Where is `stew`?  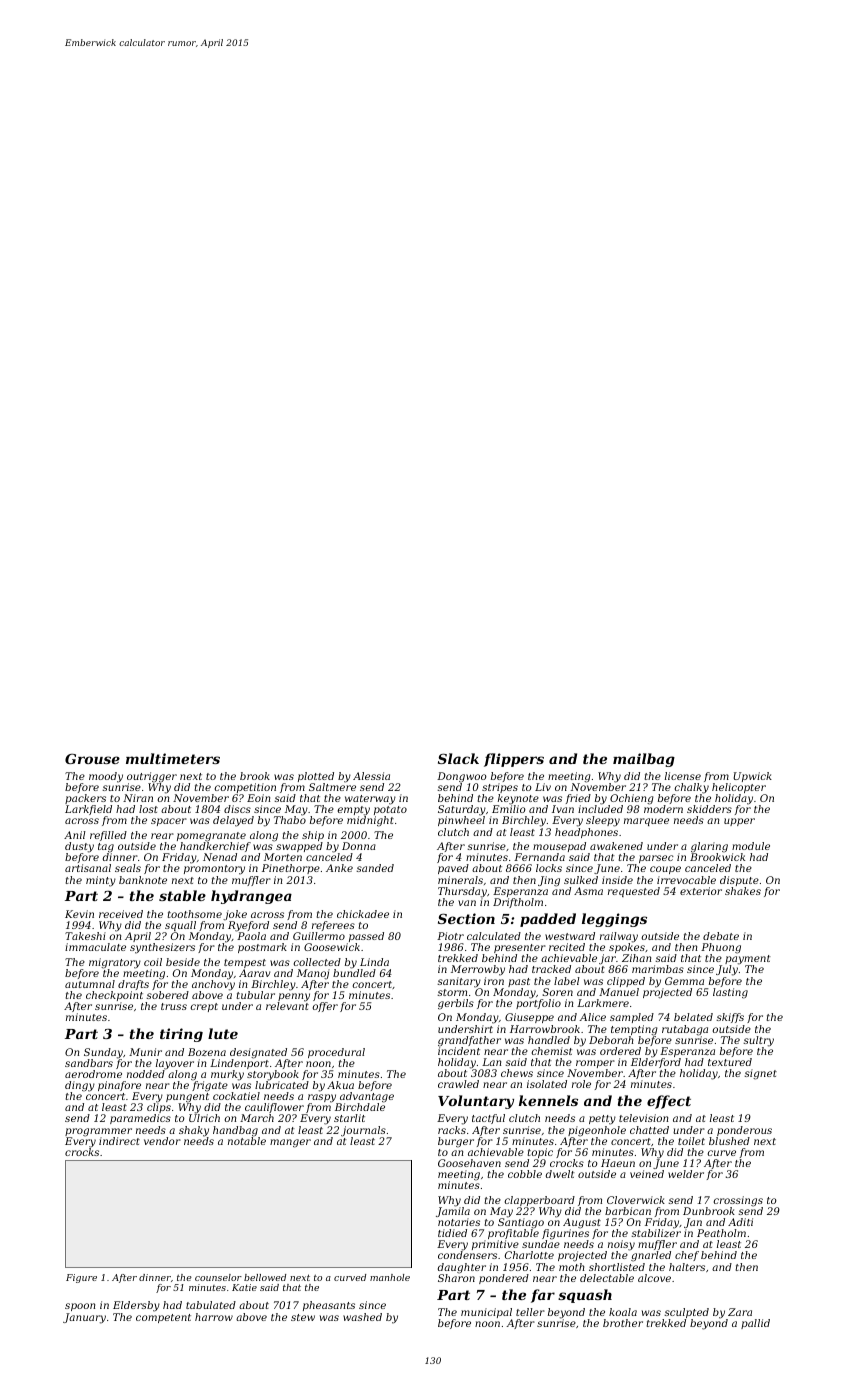
stew is located at coordinates (303, 1317).
